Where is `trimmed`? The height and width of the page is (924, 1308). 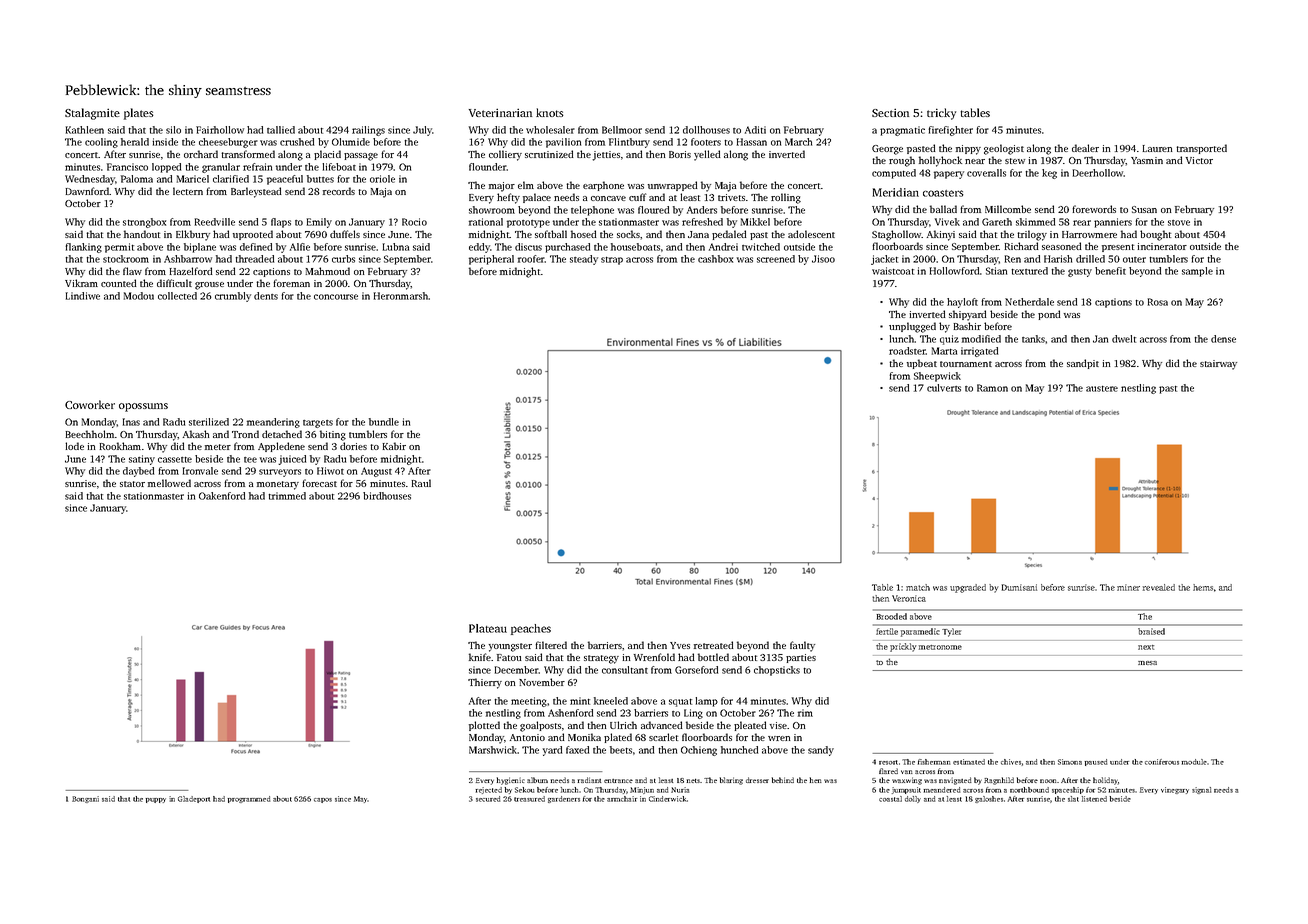
trimmed is located at coordinates (287, 496).
